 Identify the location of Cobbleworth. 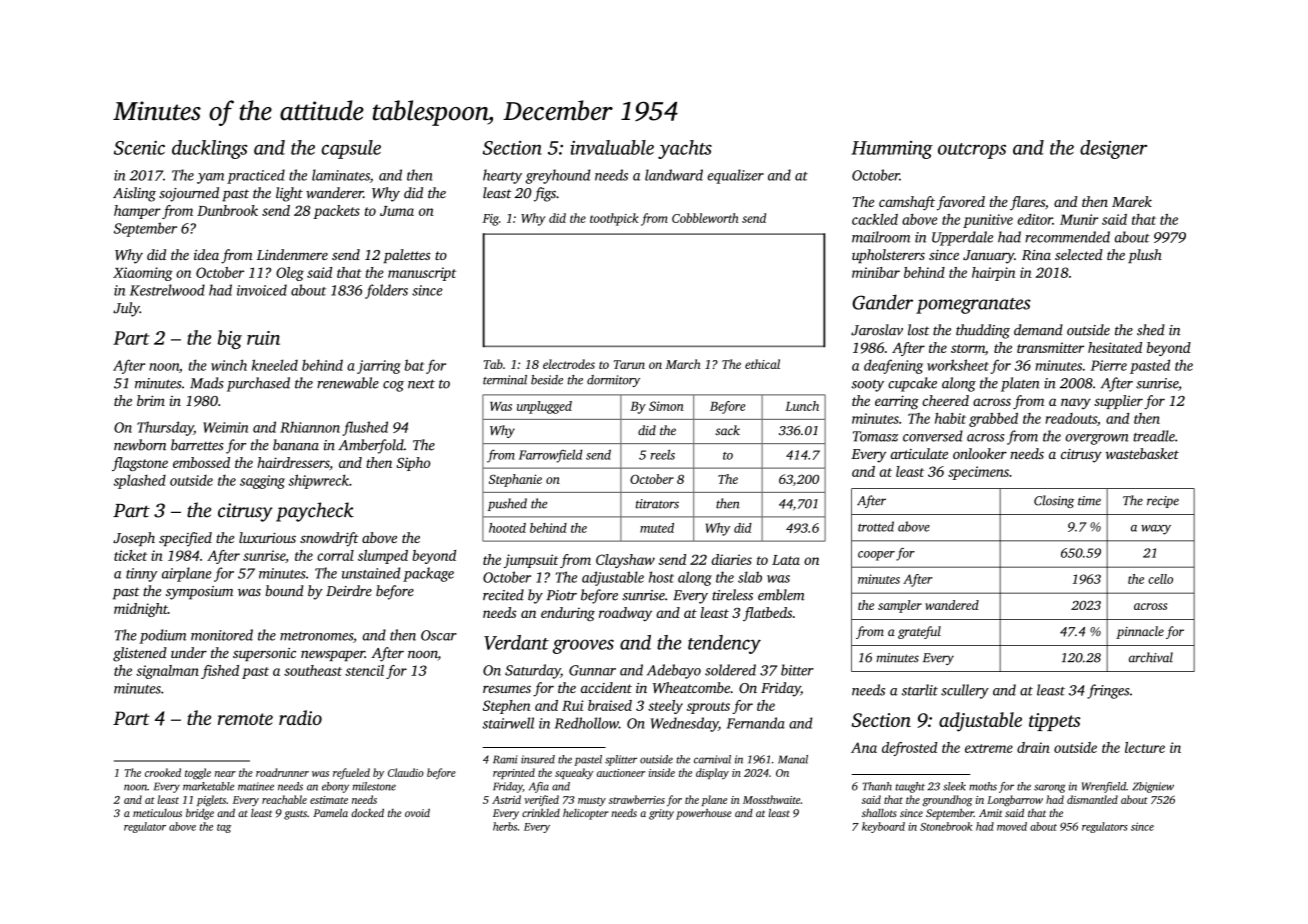
(705, 218).
